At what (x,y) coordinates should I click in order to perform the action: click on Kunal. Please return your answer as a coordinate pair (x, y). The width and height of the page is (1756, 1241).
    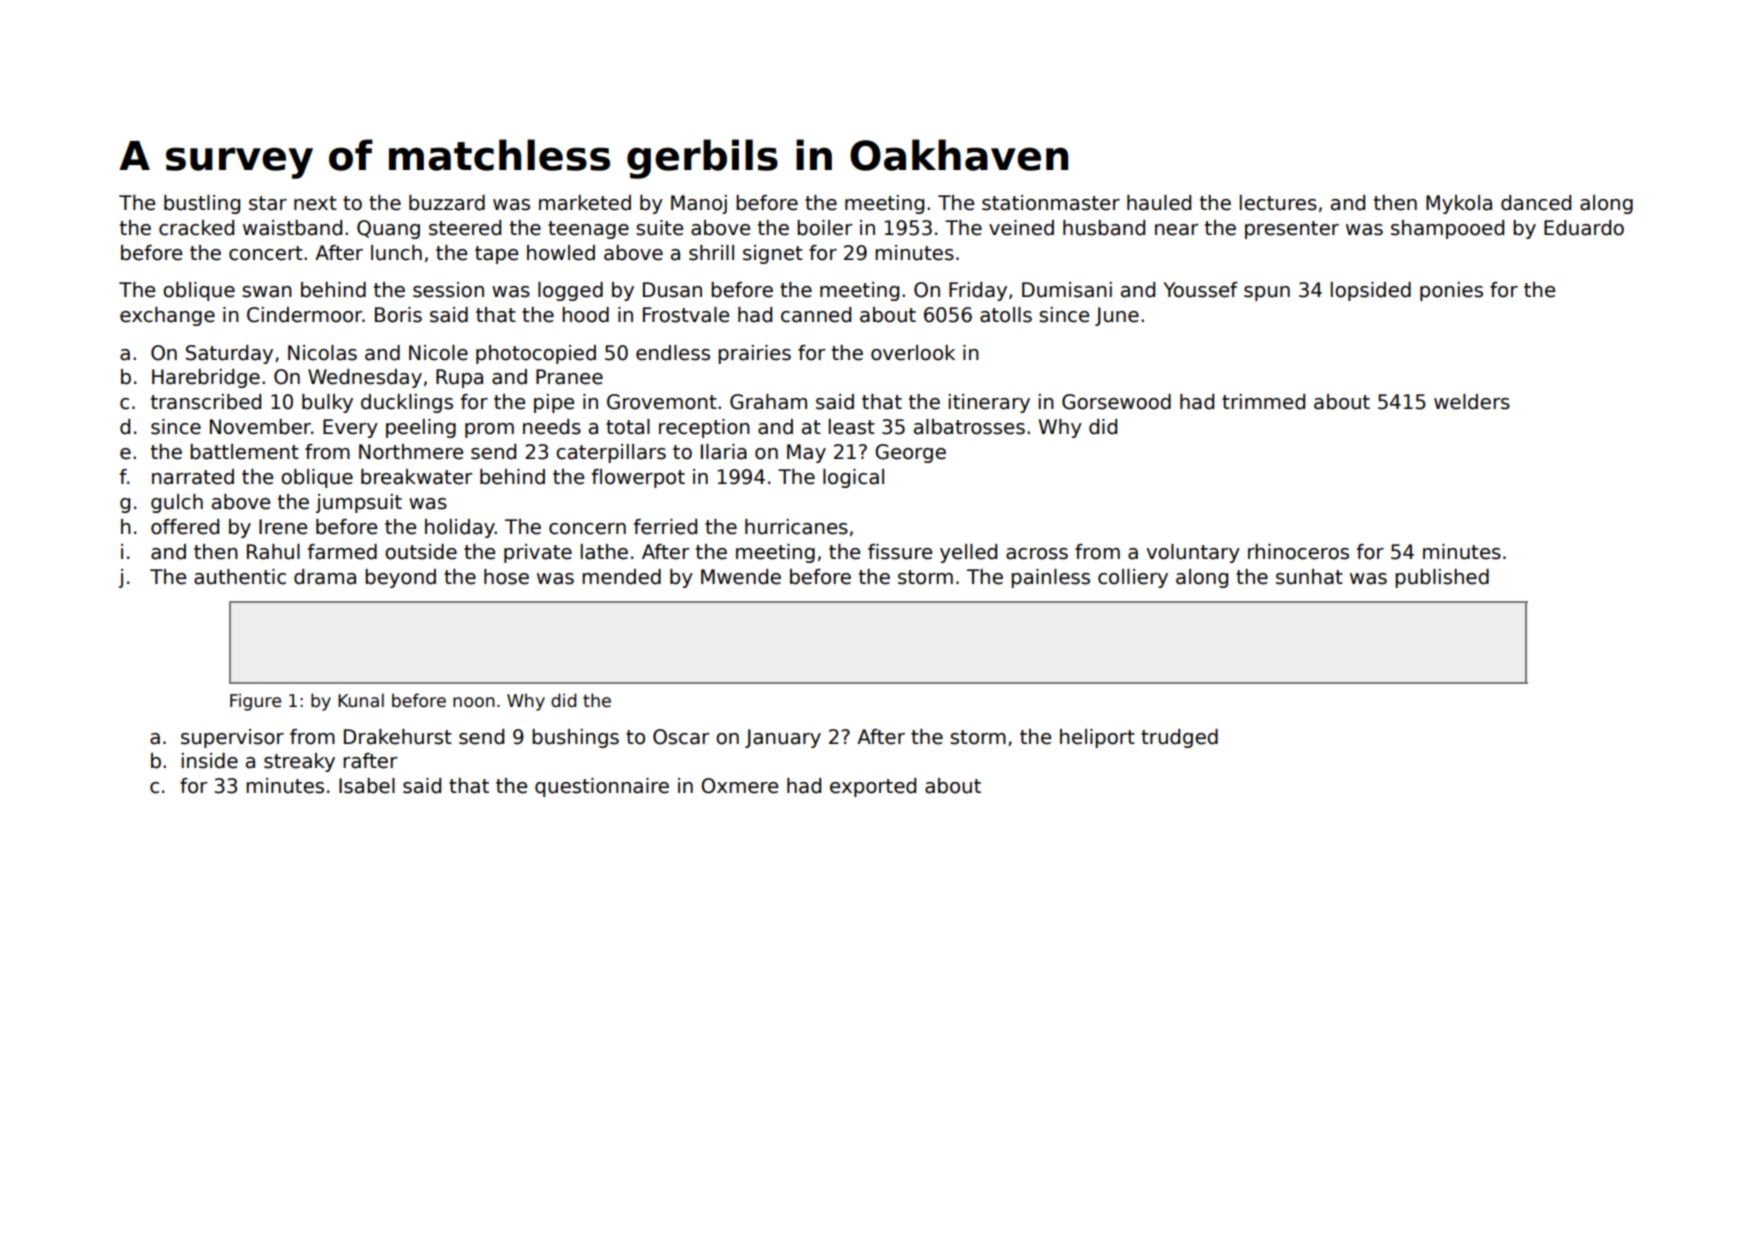
    Looking at the image, I should click on (361, 700).
